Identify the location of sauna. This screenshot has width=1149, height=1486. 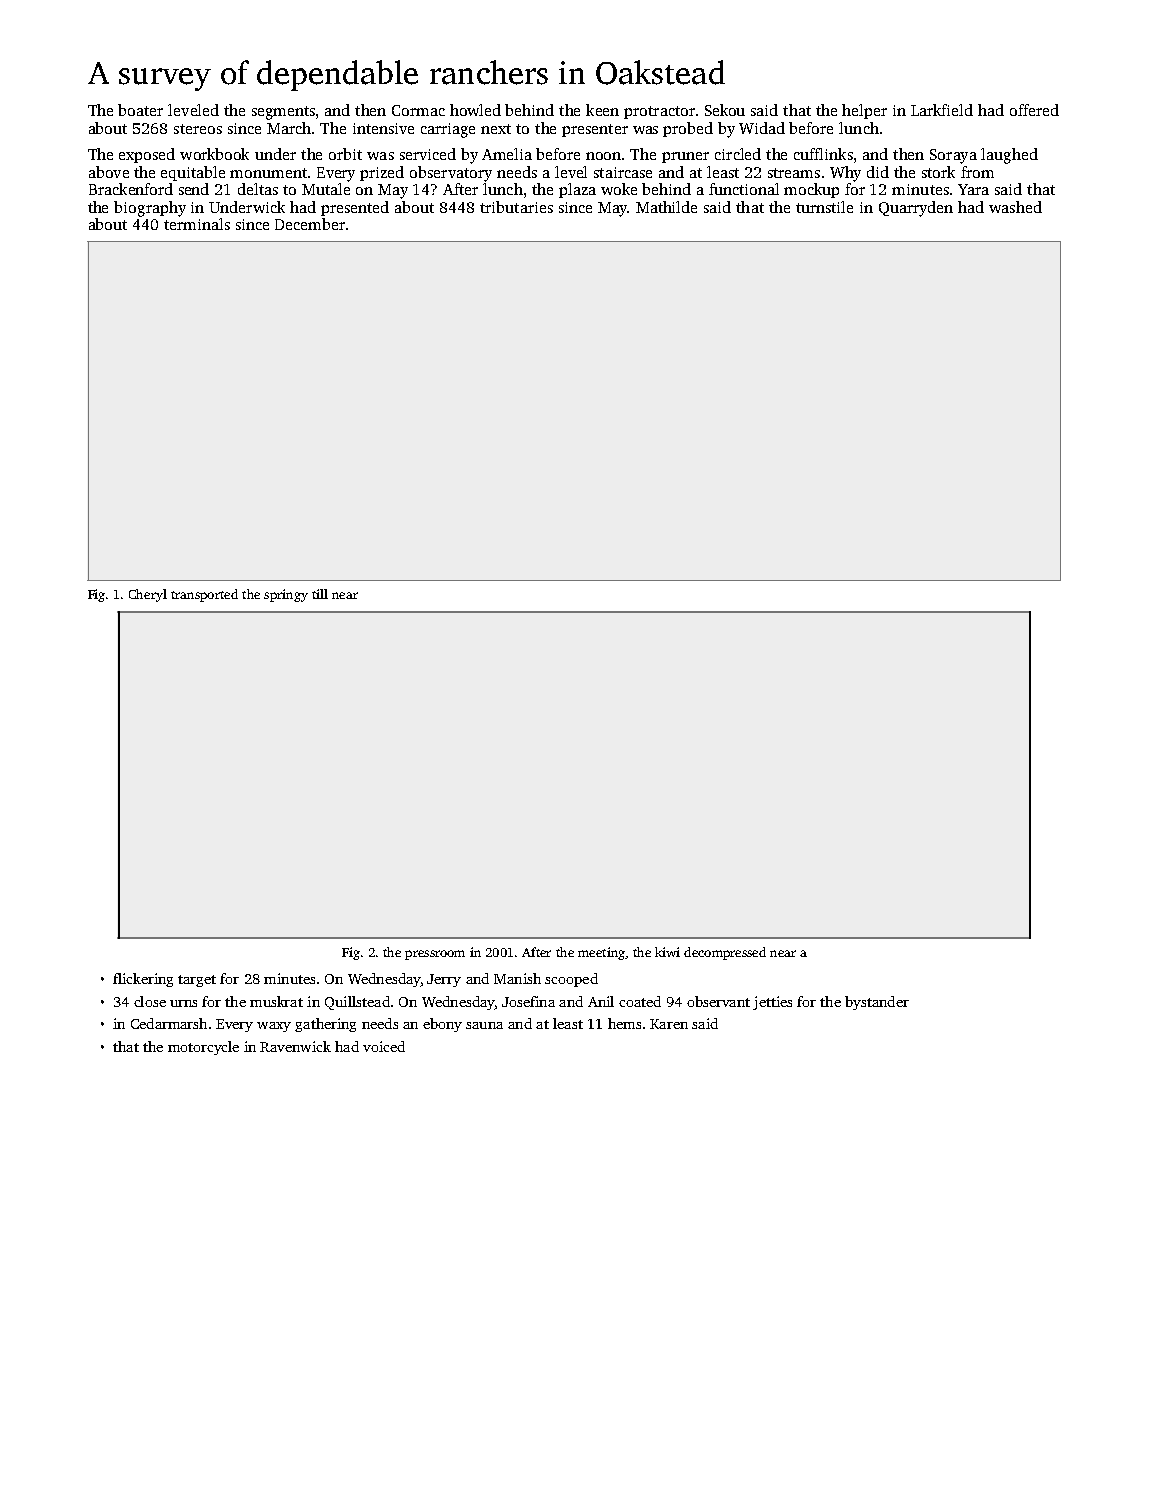
(484, 1025).
